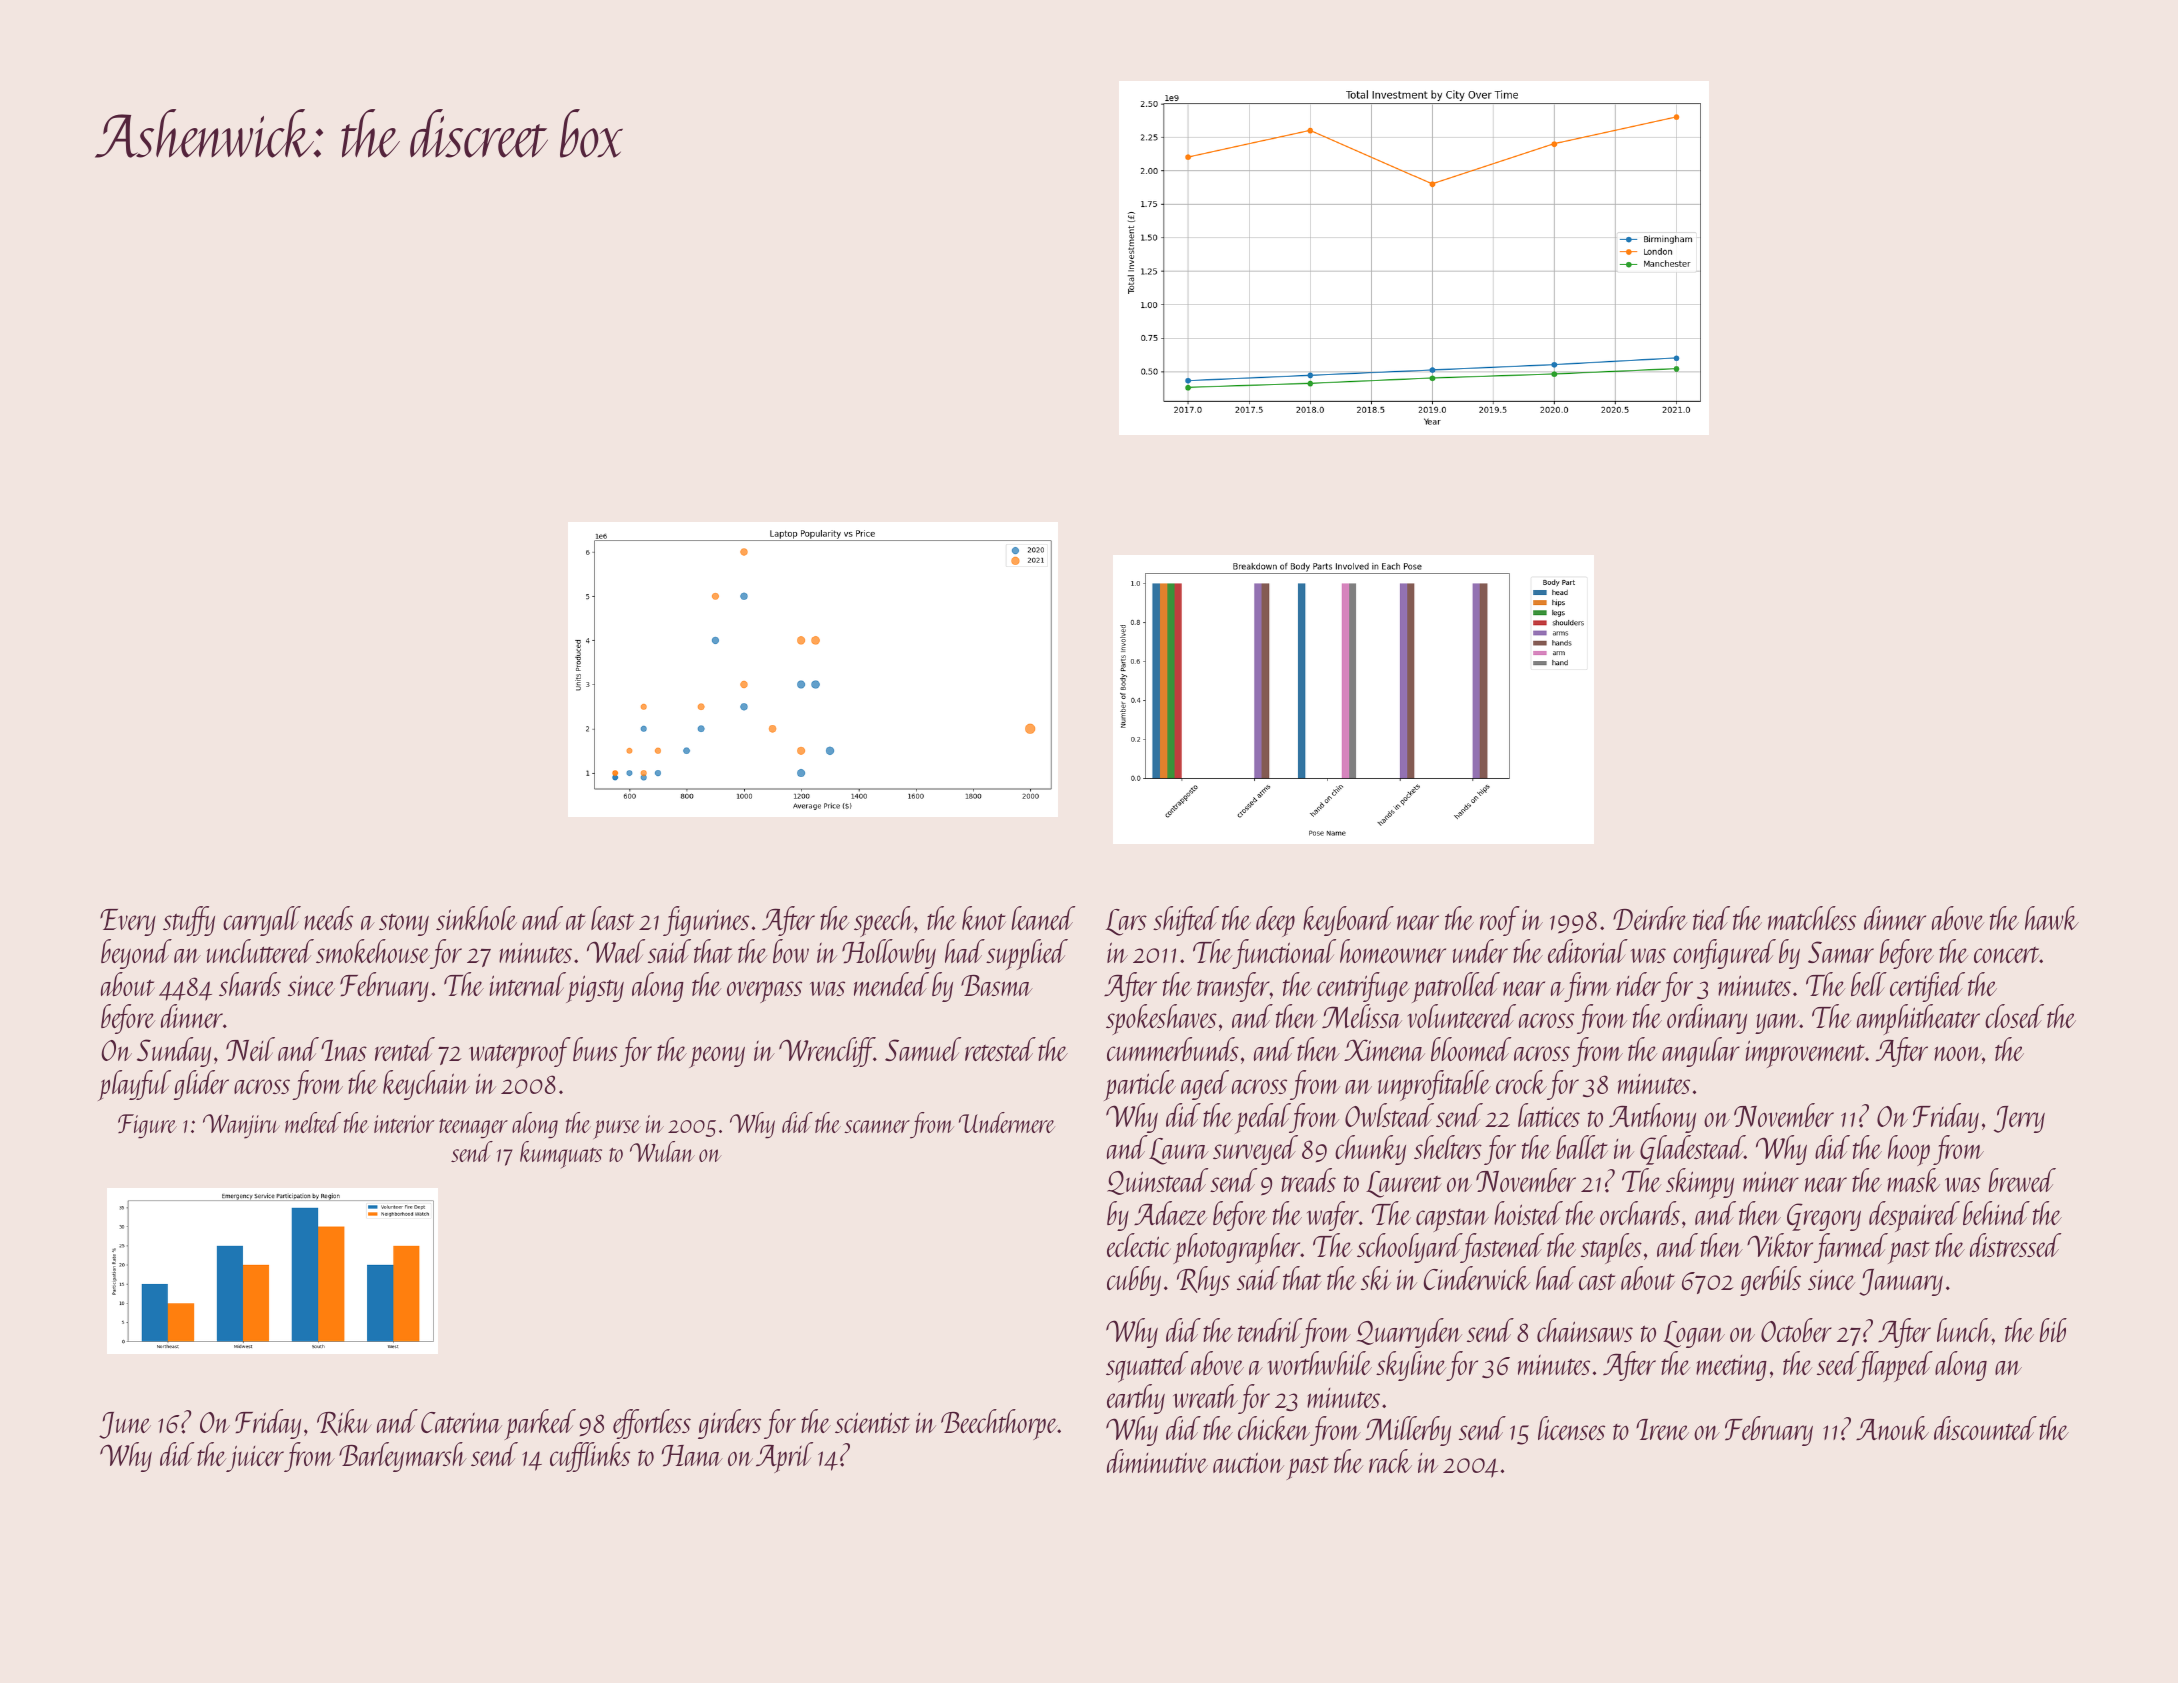  What do you see at coordinates (250, 984) in the screenshot?
I see `shards` at bounding box center [250, 984].
